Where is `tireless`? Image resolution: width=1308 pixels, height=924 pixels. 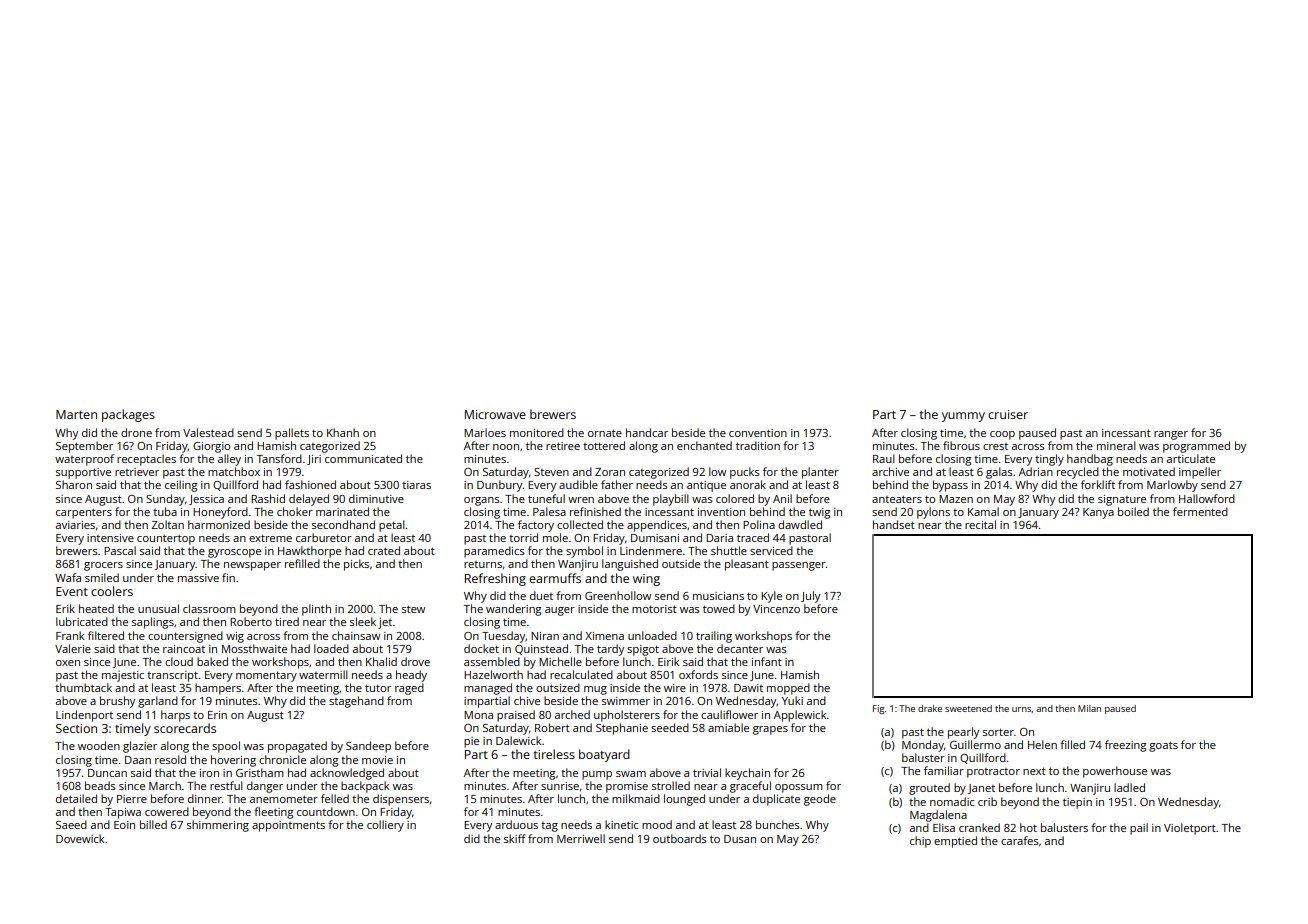 tireless is located at coordinates (554, 754).
